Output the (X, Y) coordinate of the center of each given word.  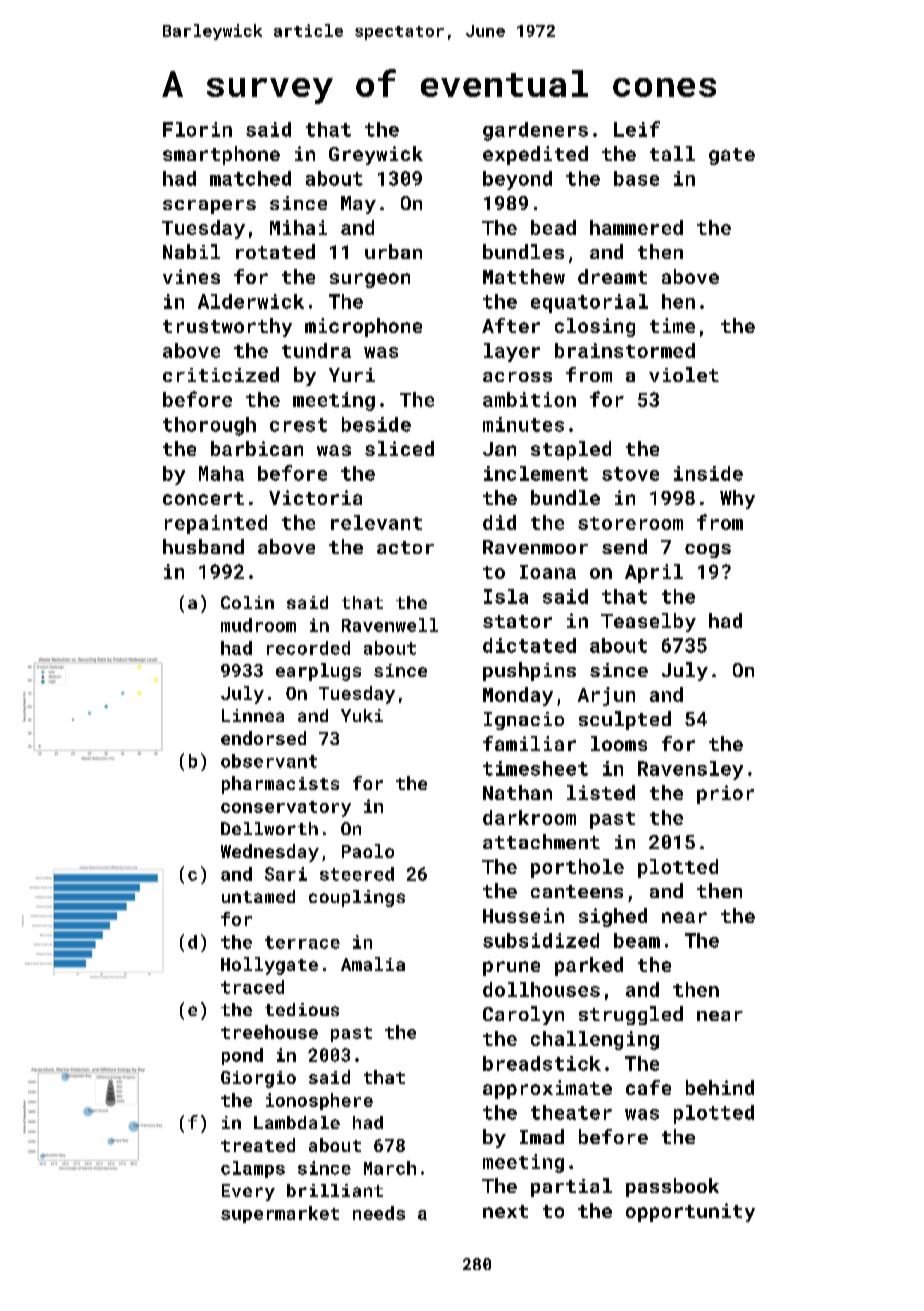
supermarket (280, 1214)
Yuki (362, 715)
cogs (708, 551)
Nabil (191, 251)
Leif (637, 129)
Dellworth (269, 828)
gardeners (535, 131)
